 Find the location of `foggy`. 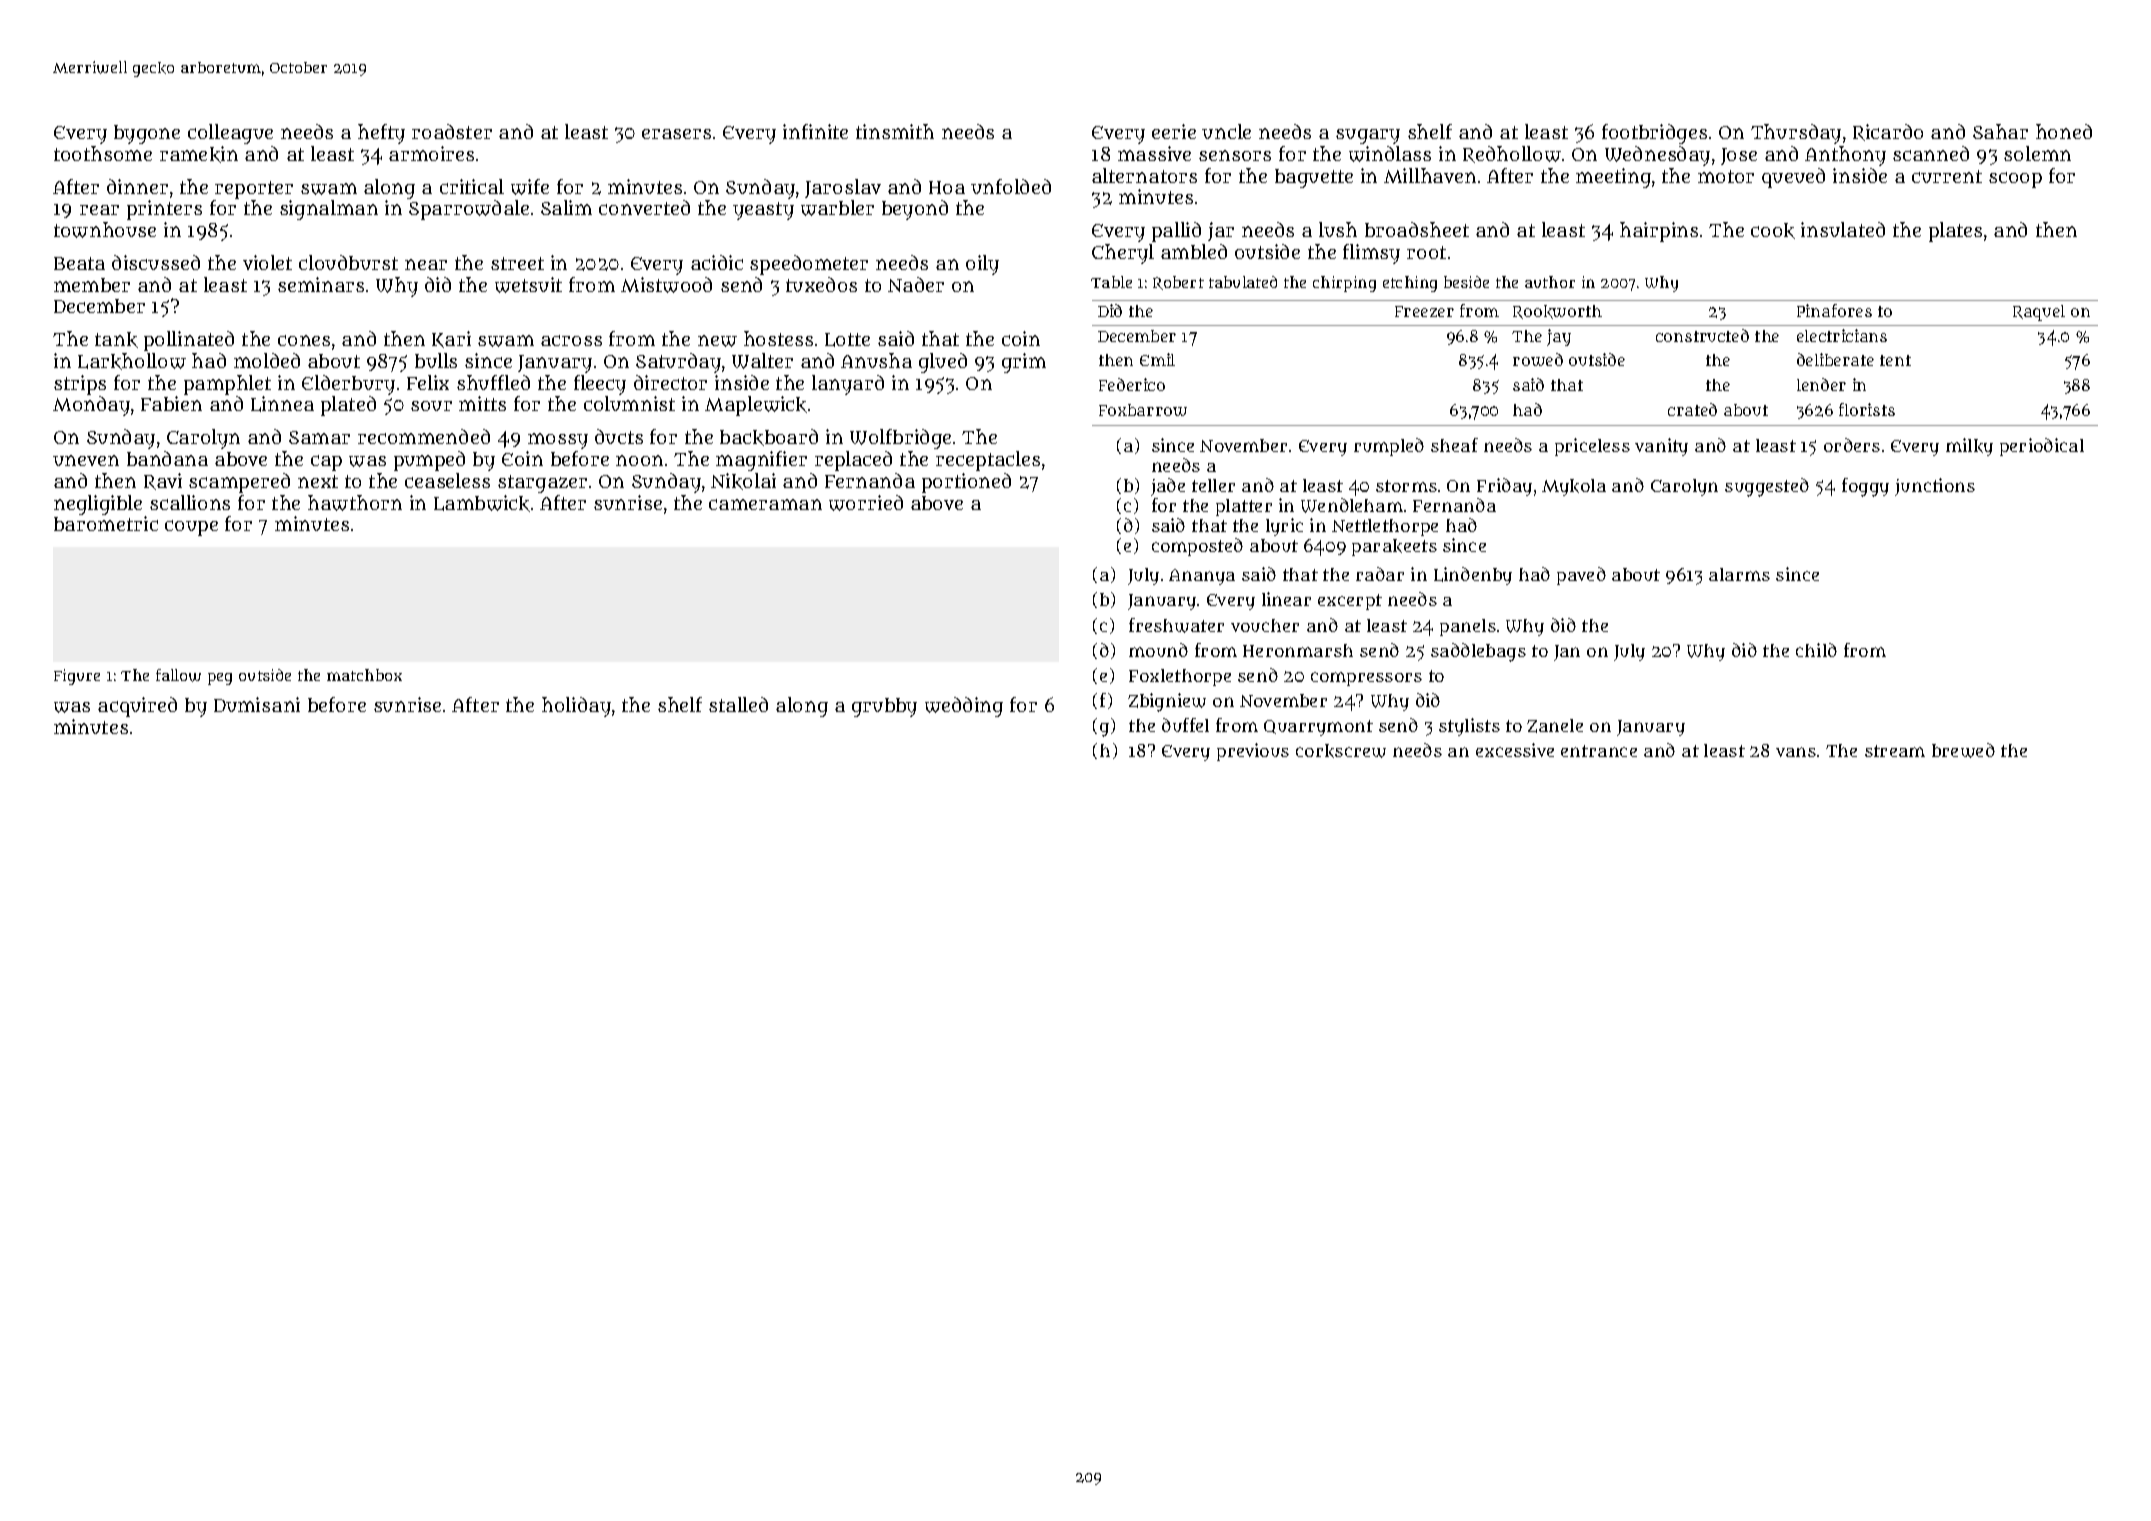

foggy is located at coordinates (1865, 487).
